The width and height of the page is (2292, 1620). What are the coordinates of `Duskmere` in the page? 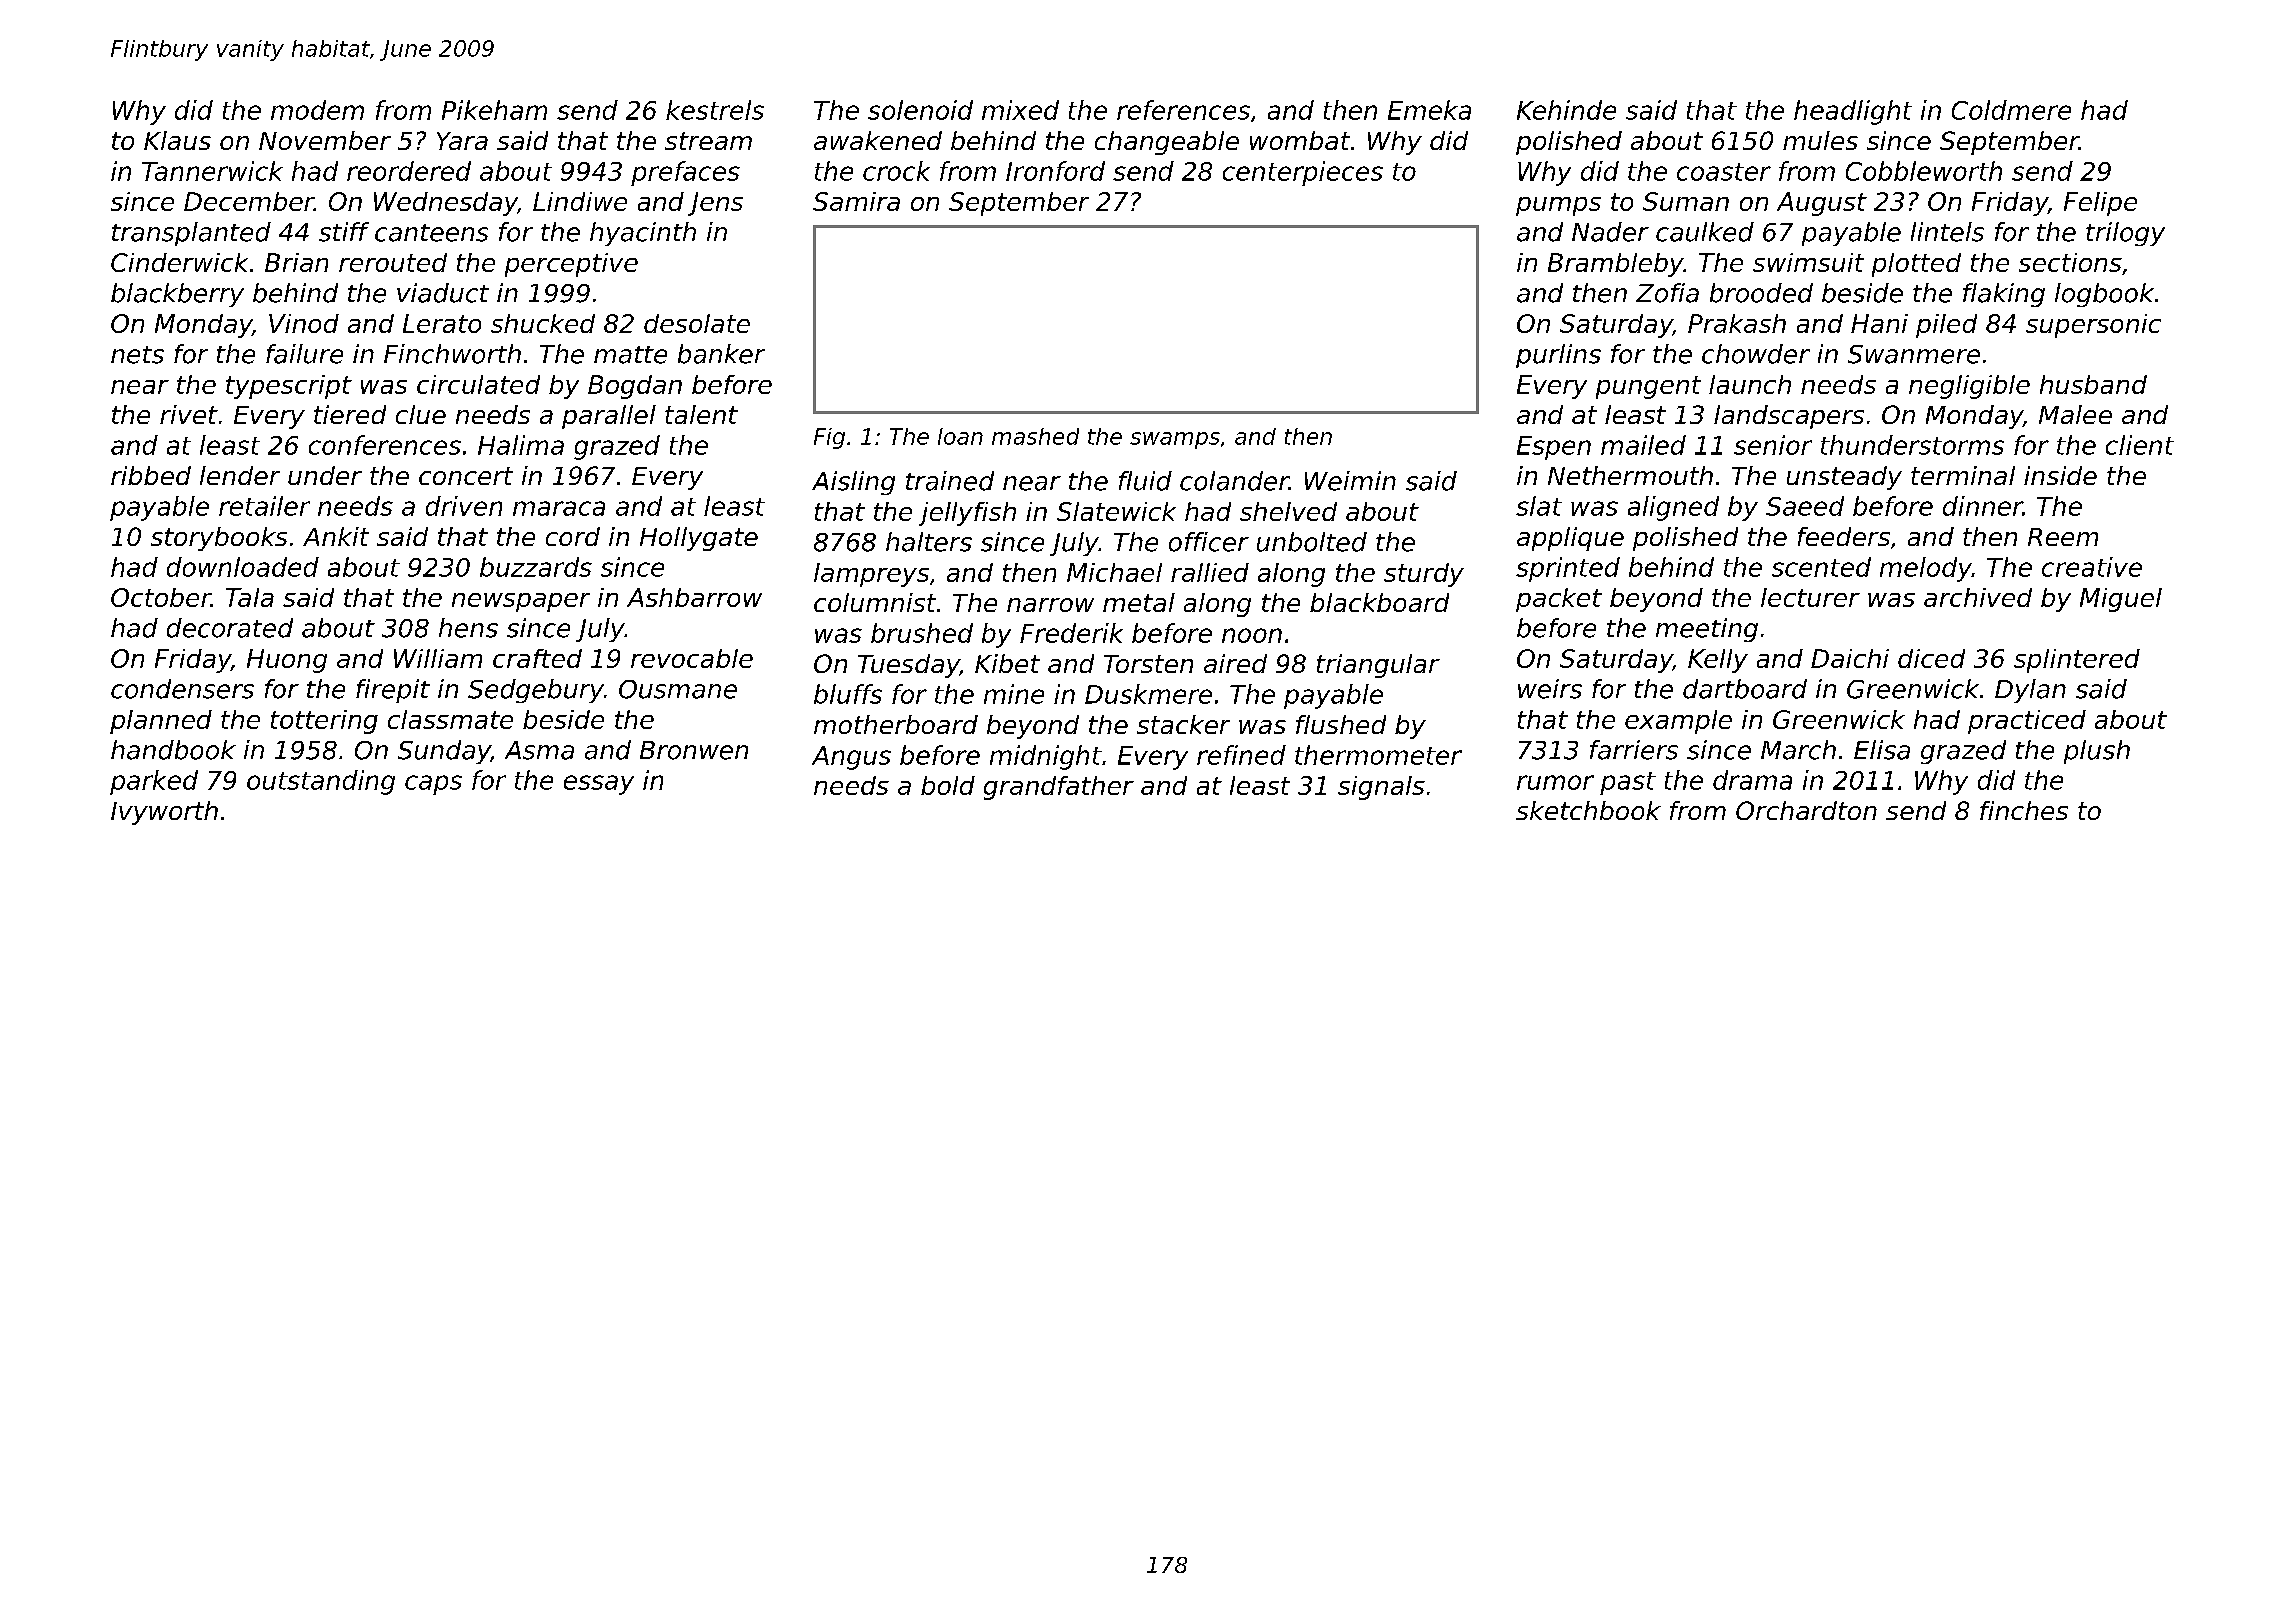 It's located at (1148, 694).
